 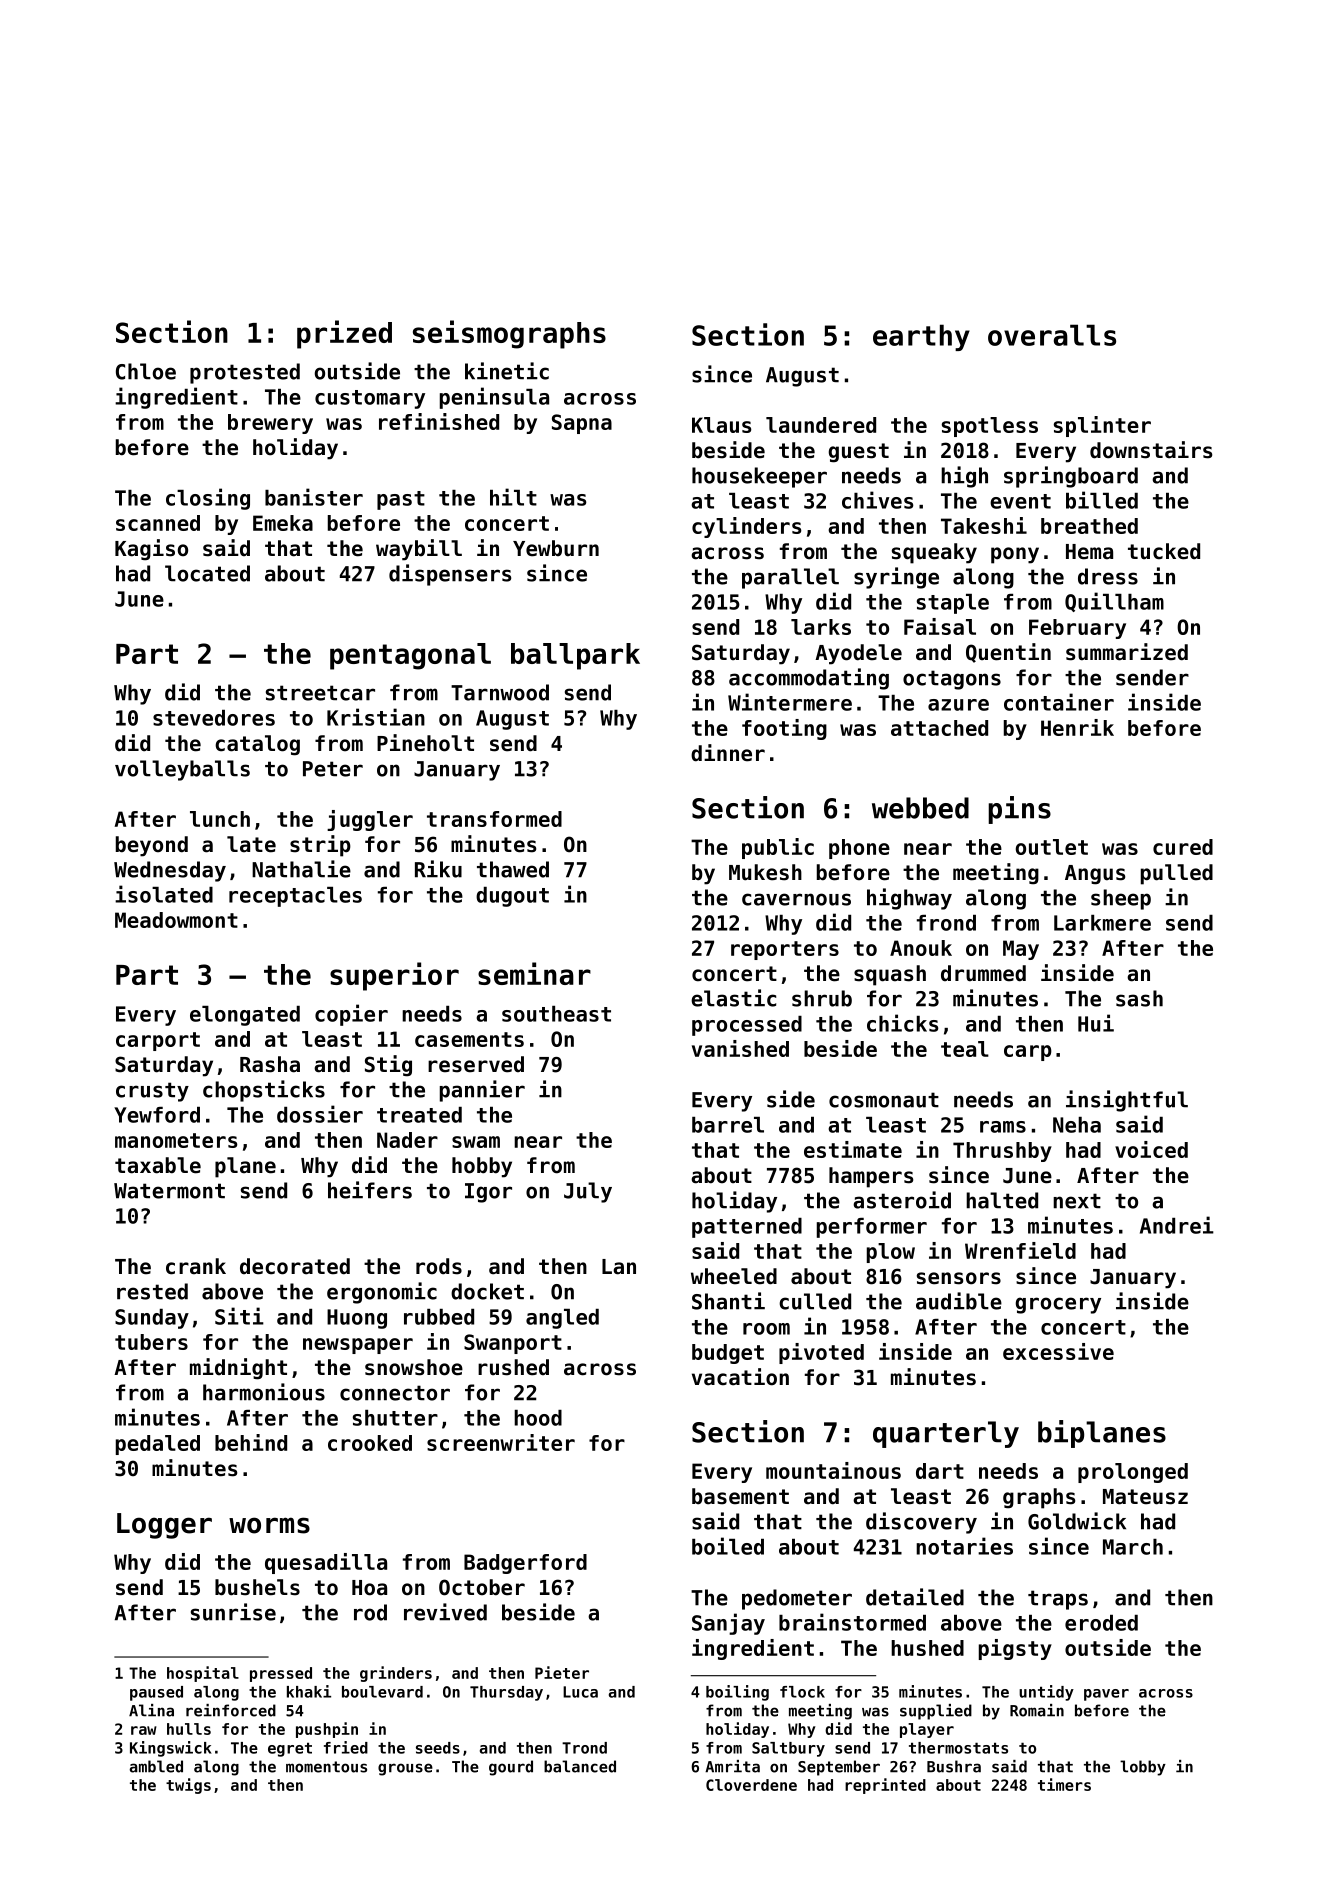 I want to click on overalls, so click(x=1052, y=335).
